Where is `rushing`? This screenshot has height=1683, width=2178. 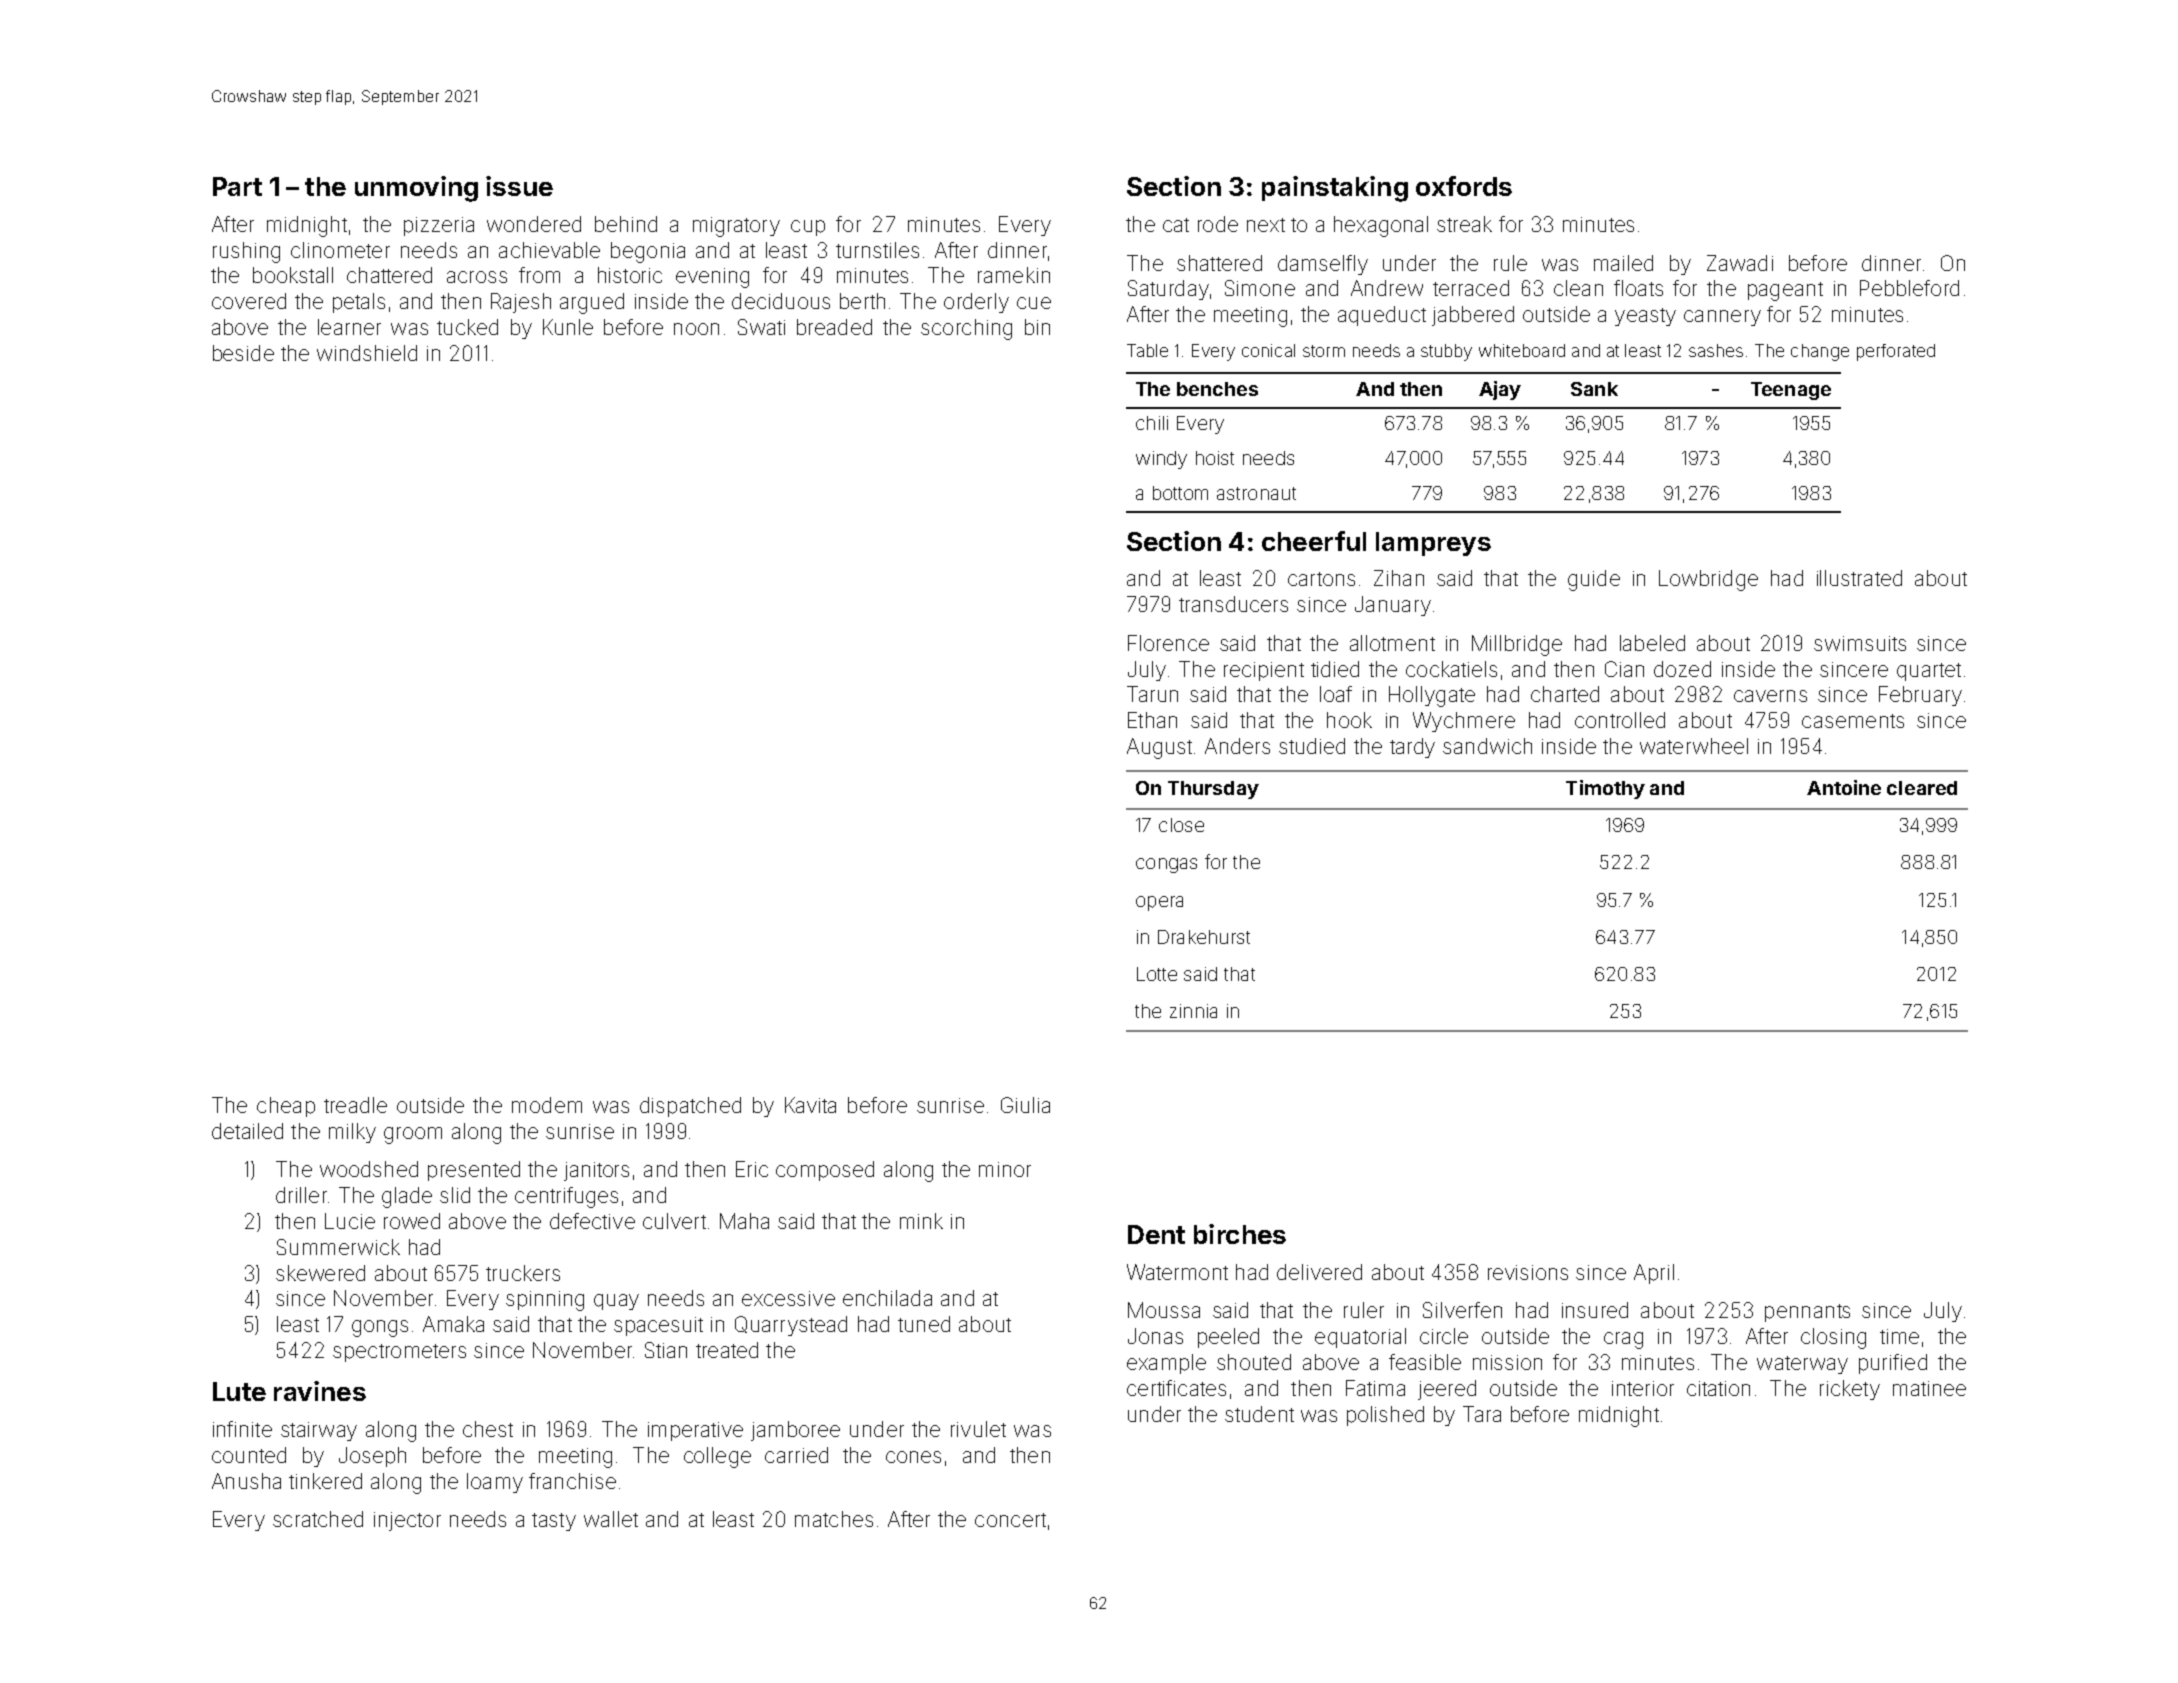 rushing is located at coordinates (246, 252).
